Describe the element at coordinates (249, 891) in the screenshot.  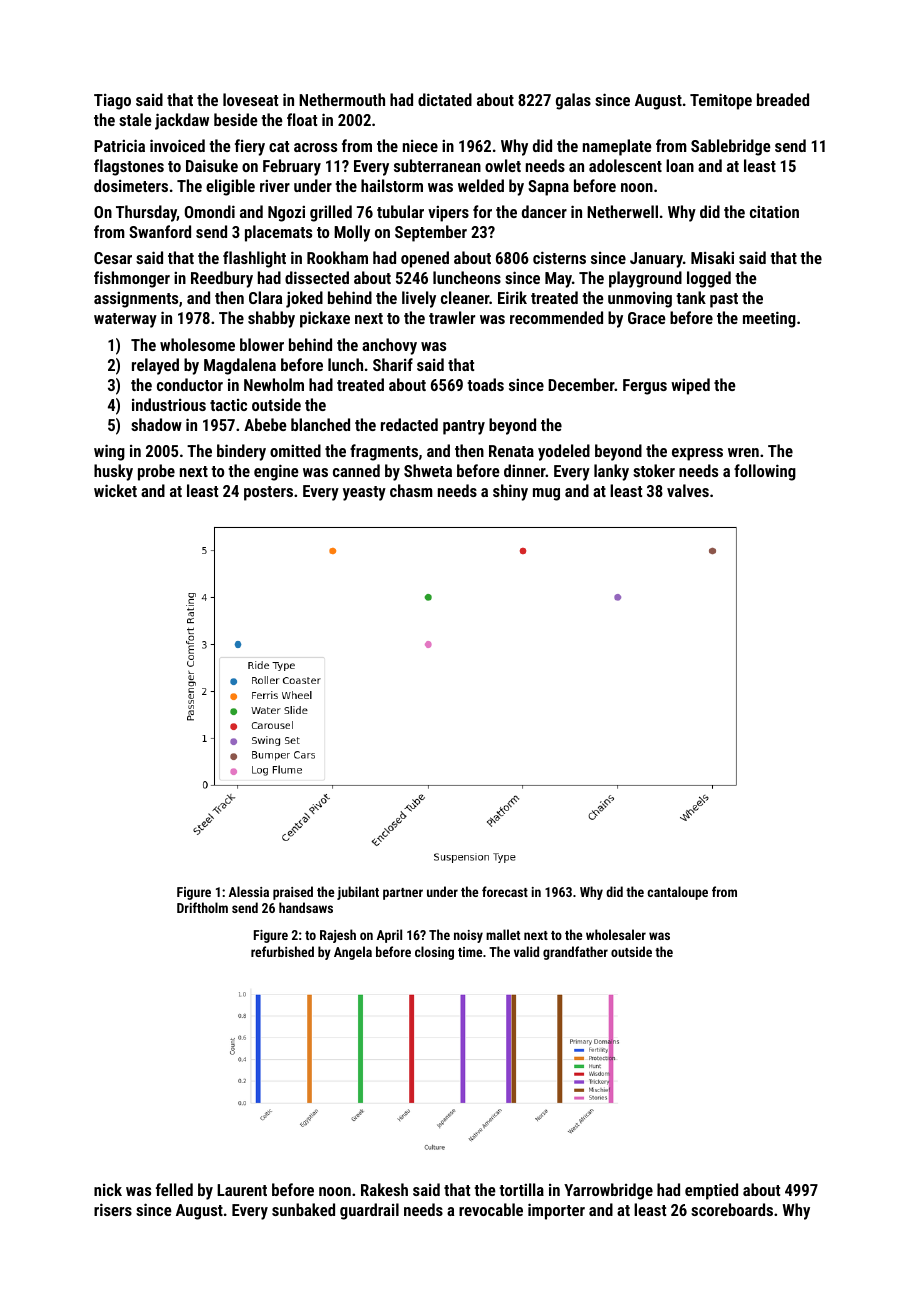
I see `Alessia` at that location.
